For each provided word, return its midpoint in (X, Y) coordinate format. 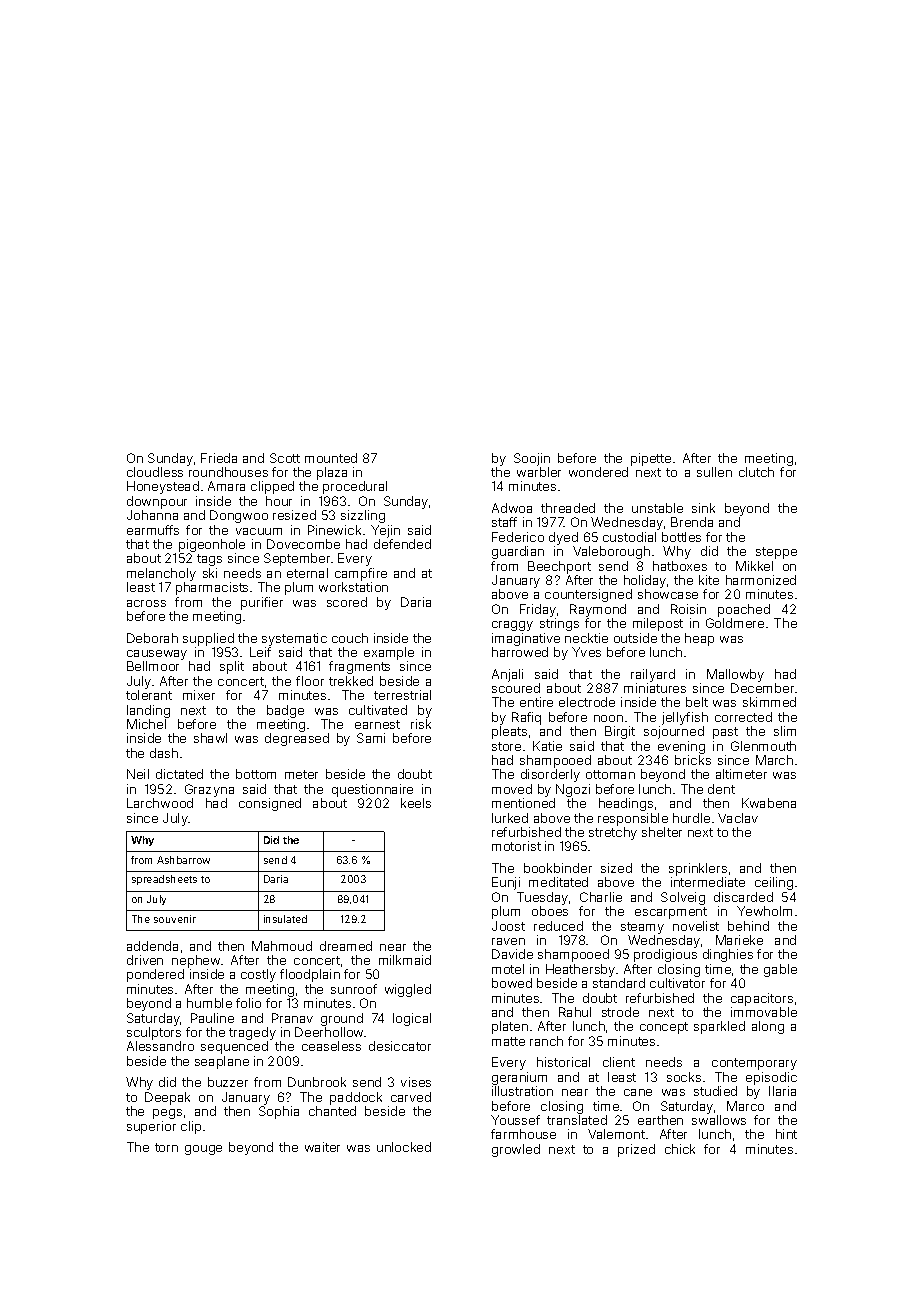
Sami (371, 738)
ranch (546, 1041)
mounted (331, 458)
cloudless (155, 472)
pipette (651, 459)
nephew (196, 961)
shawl (210, 738)
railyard (653, 675)
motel (508, 969)
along (768, 1027)
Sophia (279, 1112)
